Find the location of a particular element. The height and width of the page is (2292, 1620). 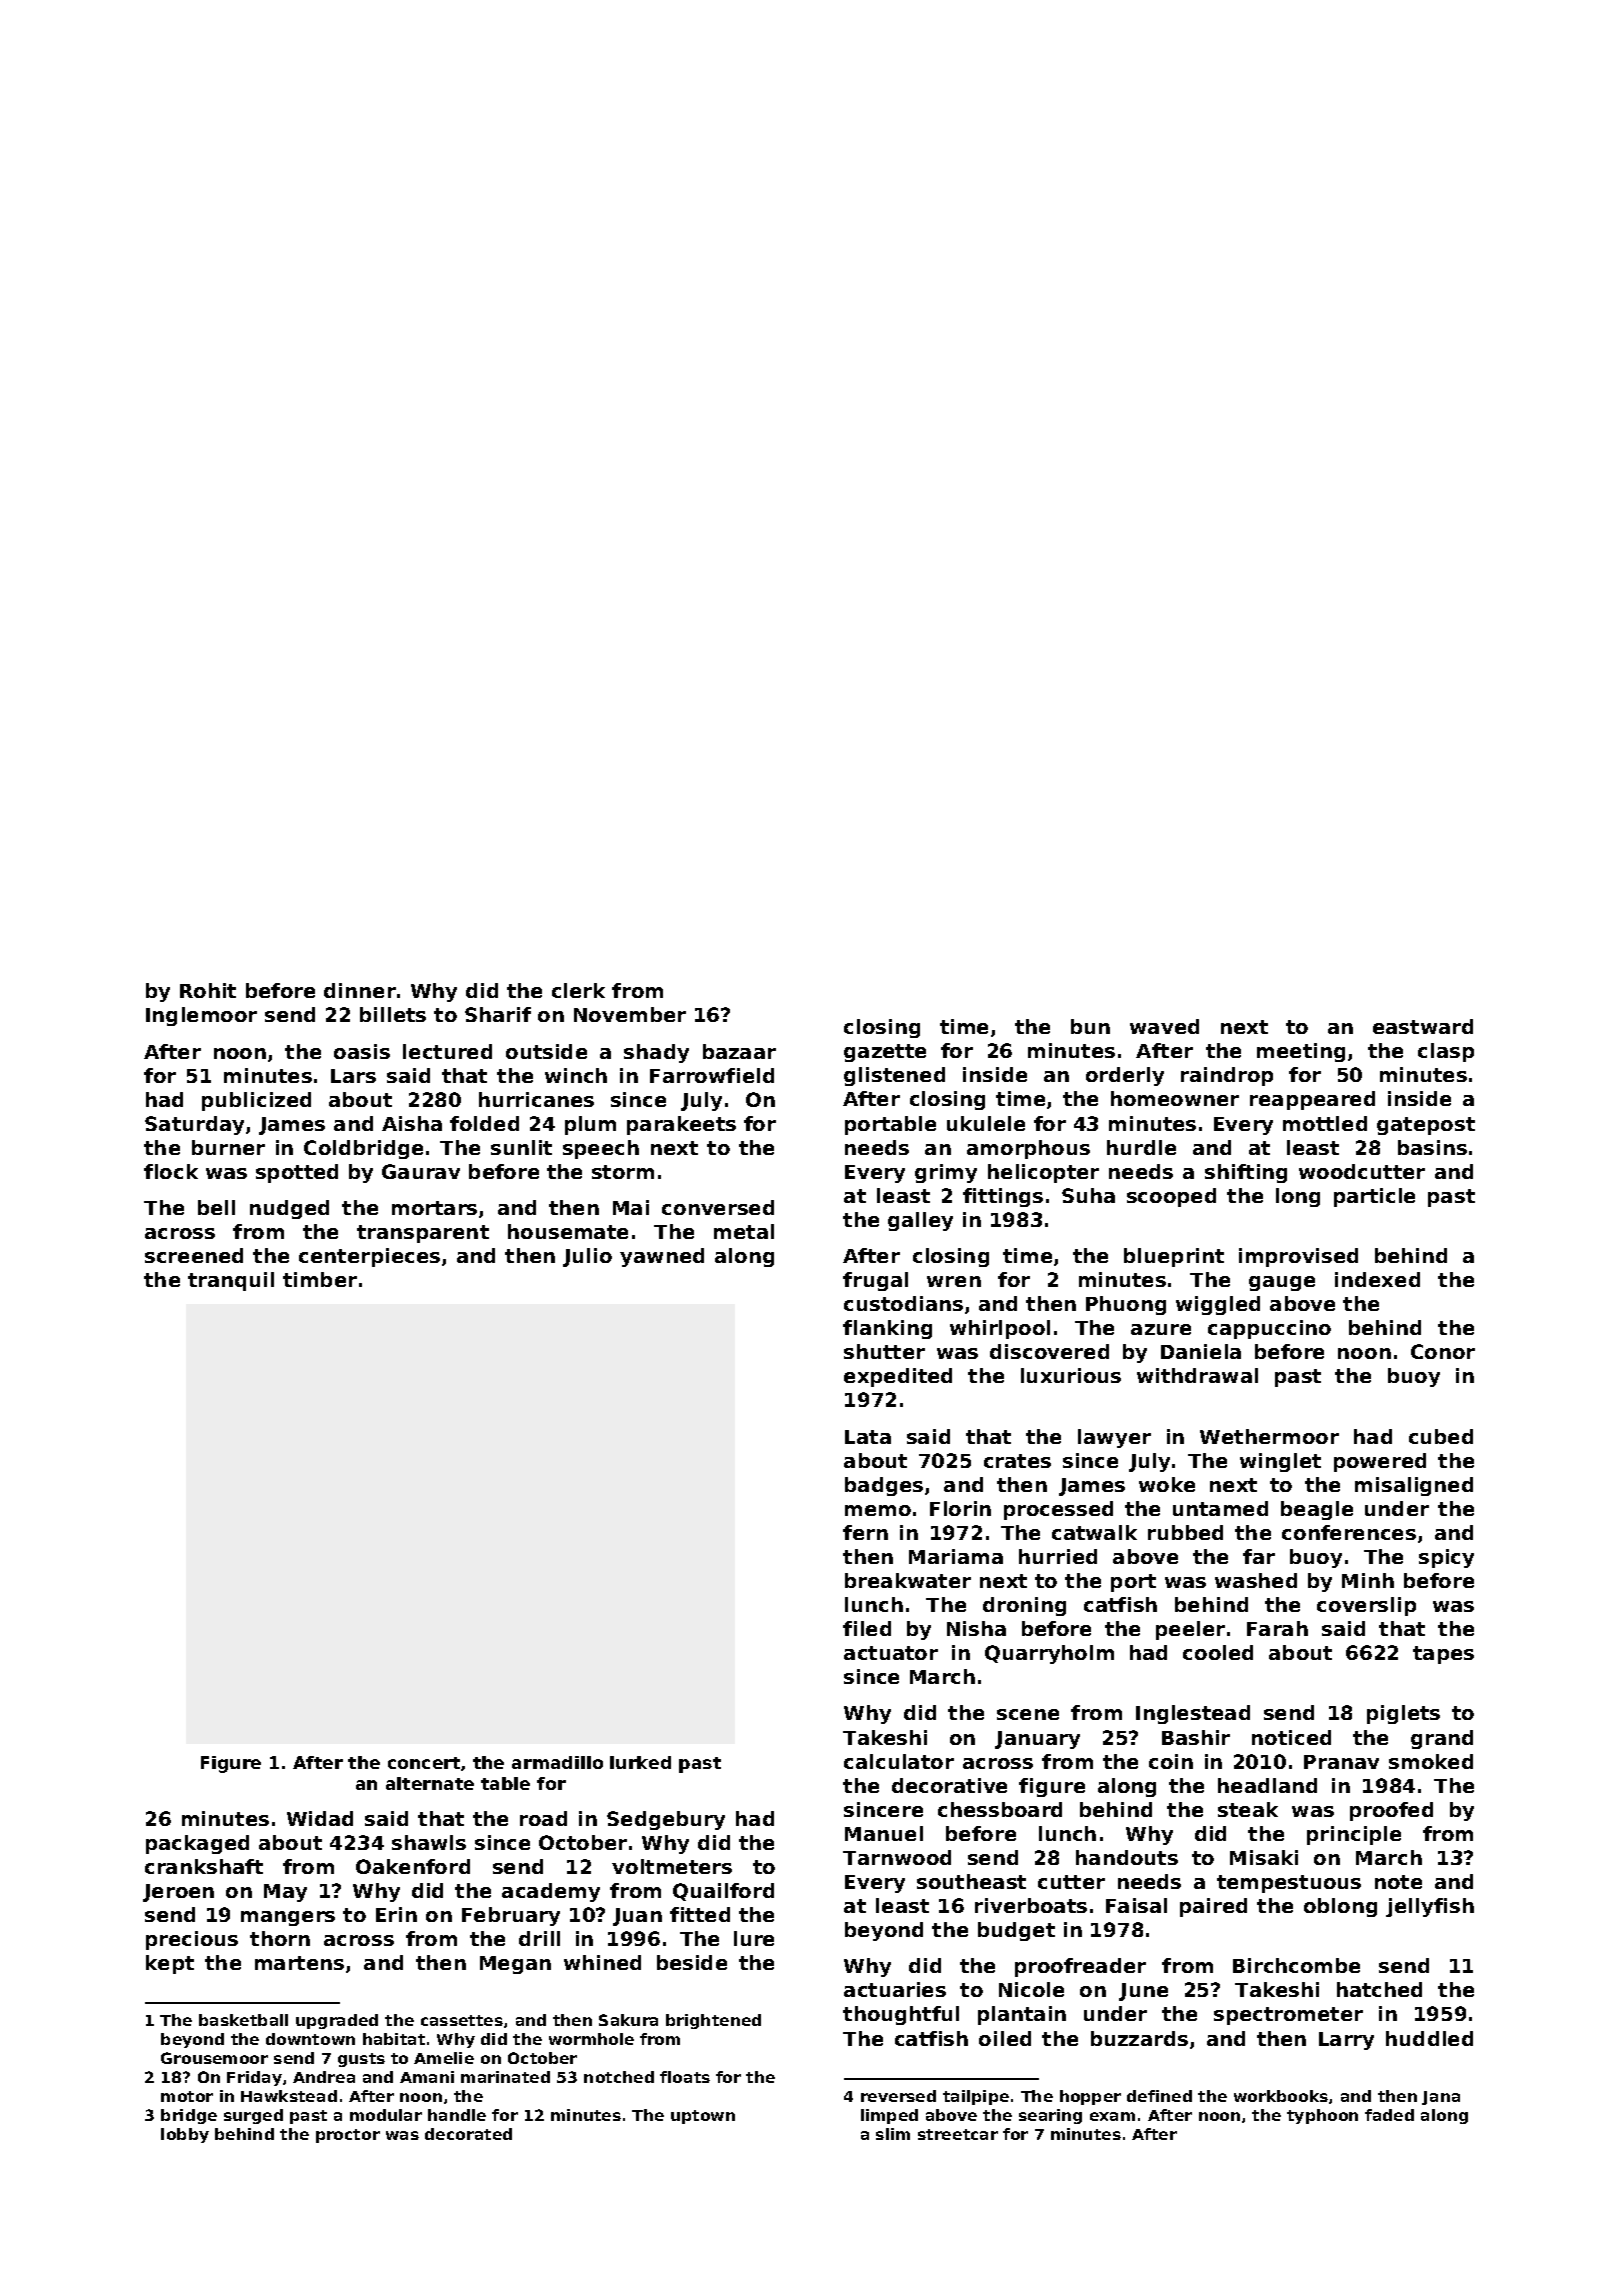

uptown is located at coordinates (703, 2117).
